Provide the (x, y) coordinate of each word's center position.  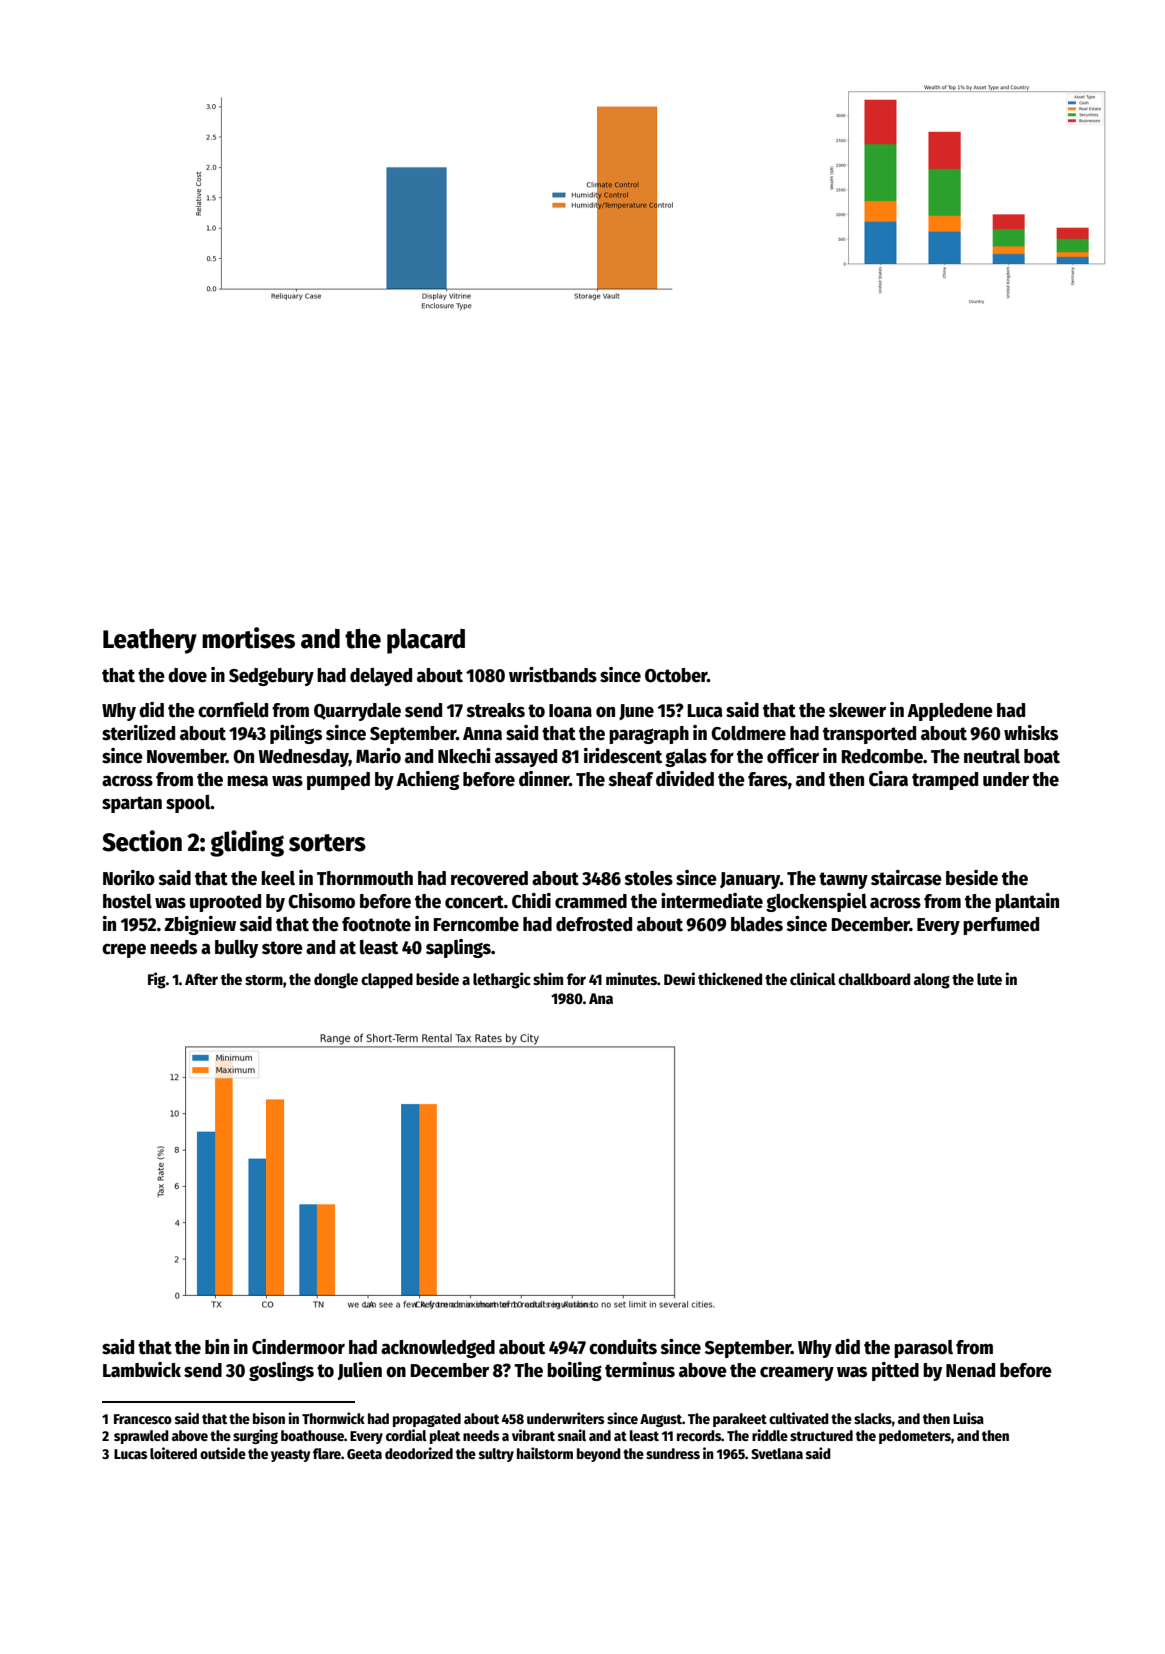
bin (217, 1347)
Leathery (150, 641)
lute (989, 979)
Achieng (427, 780)
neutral (992, 756)
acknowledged (438, 1349)
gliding (247, 843)
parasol (923, 1349)
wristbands (553, 675)
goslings (281, 1371)
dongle (336, 981)
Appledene (950, 712)
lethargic (502, 980)
